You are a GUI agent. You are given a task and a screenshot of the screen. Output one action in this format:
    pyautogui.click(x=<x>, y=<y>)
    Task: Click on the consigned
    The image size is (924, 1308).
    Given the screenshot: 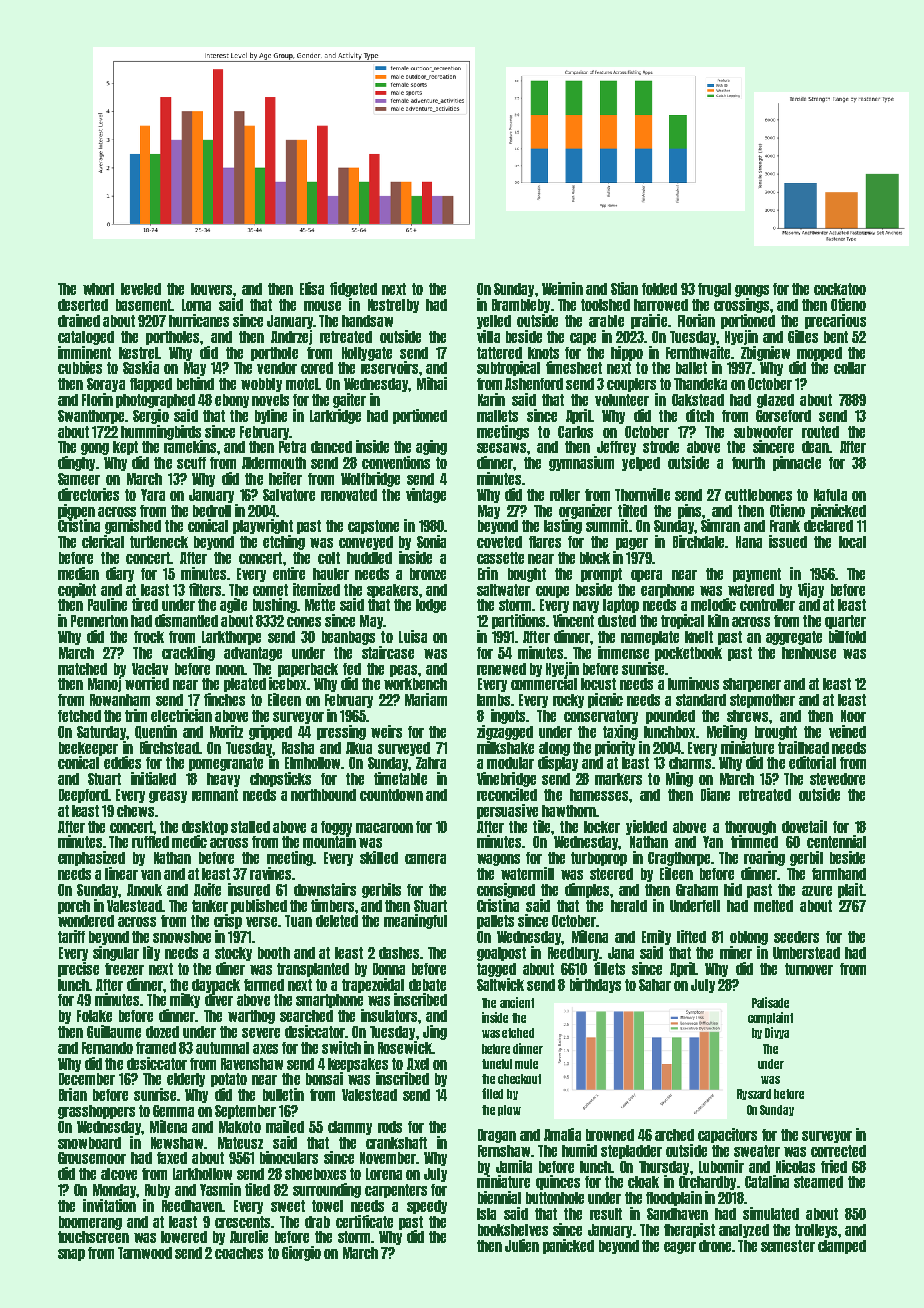 What is the action you would take?
    pyautogui.click(x=506, y=890)
